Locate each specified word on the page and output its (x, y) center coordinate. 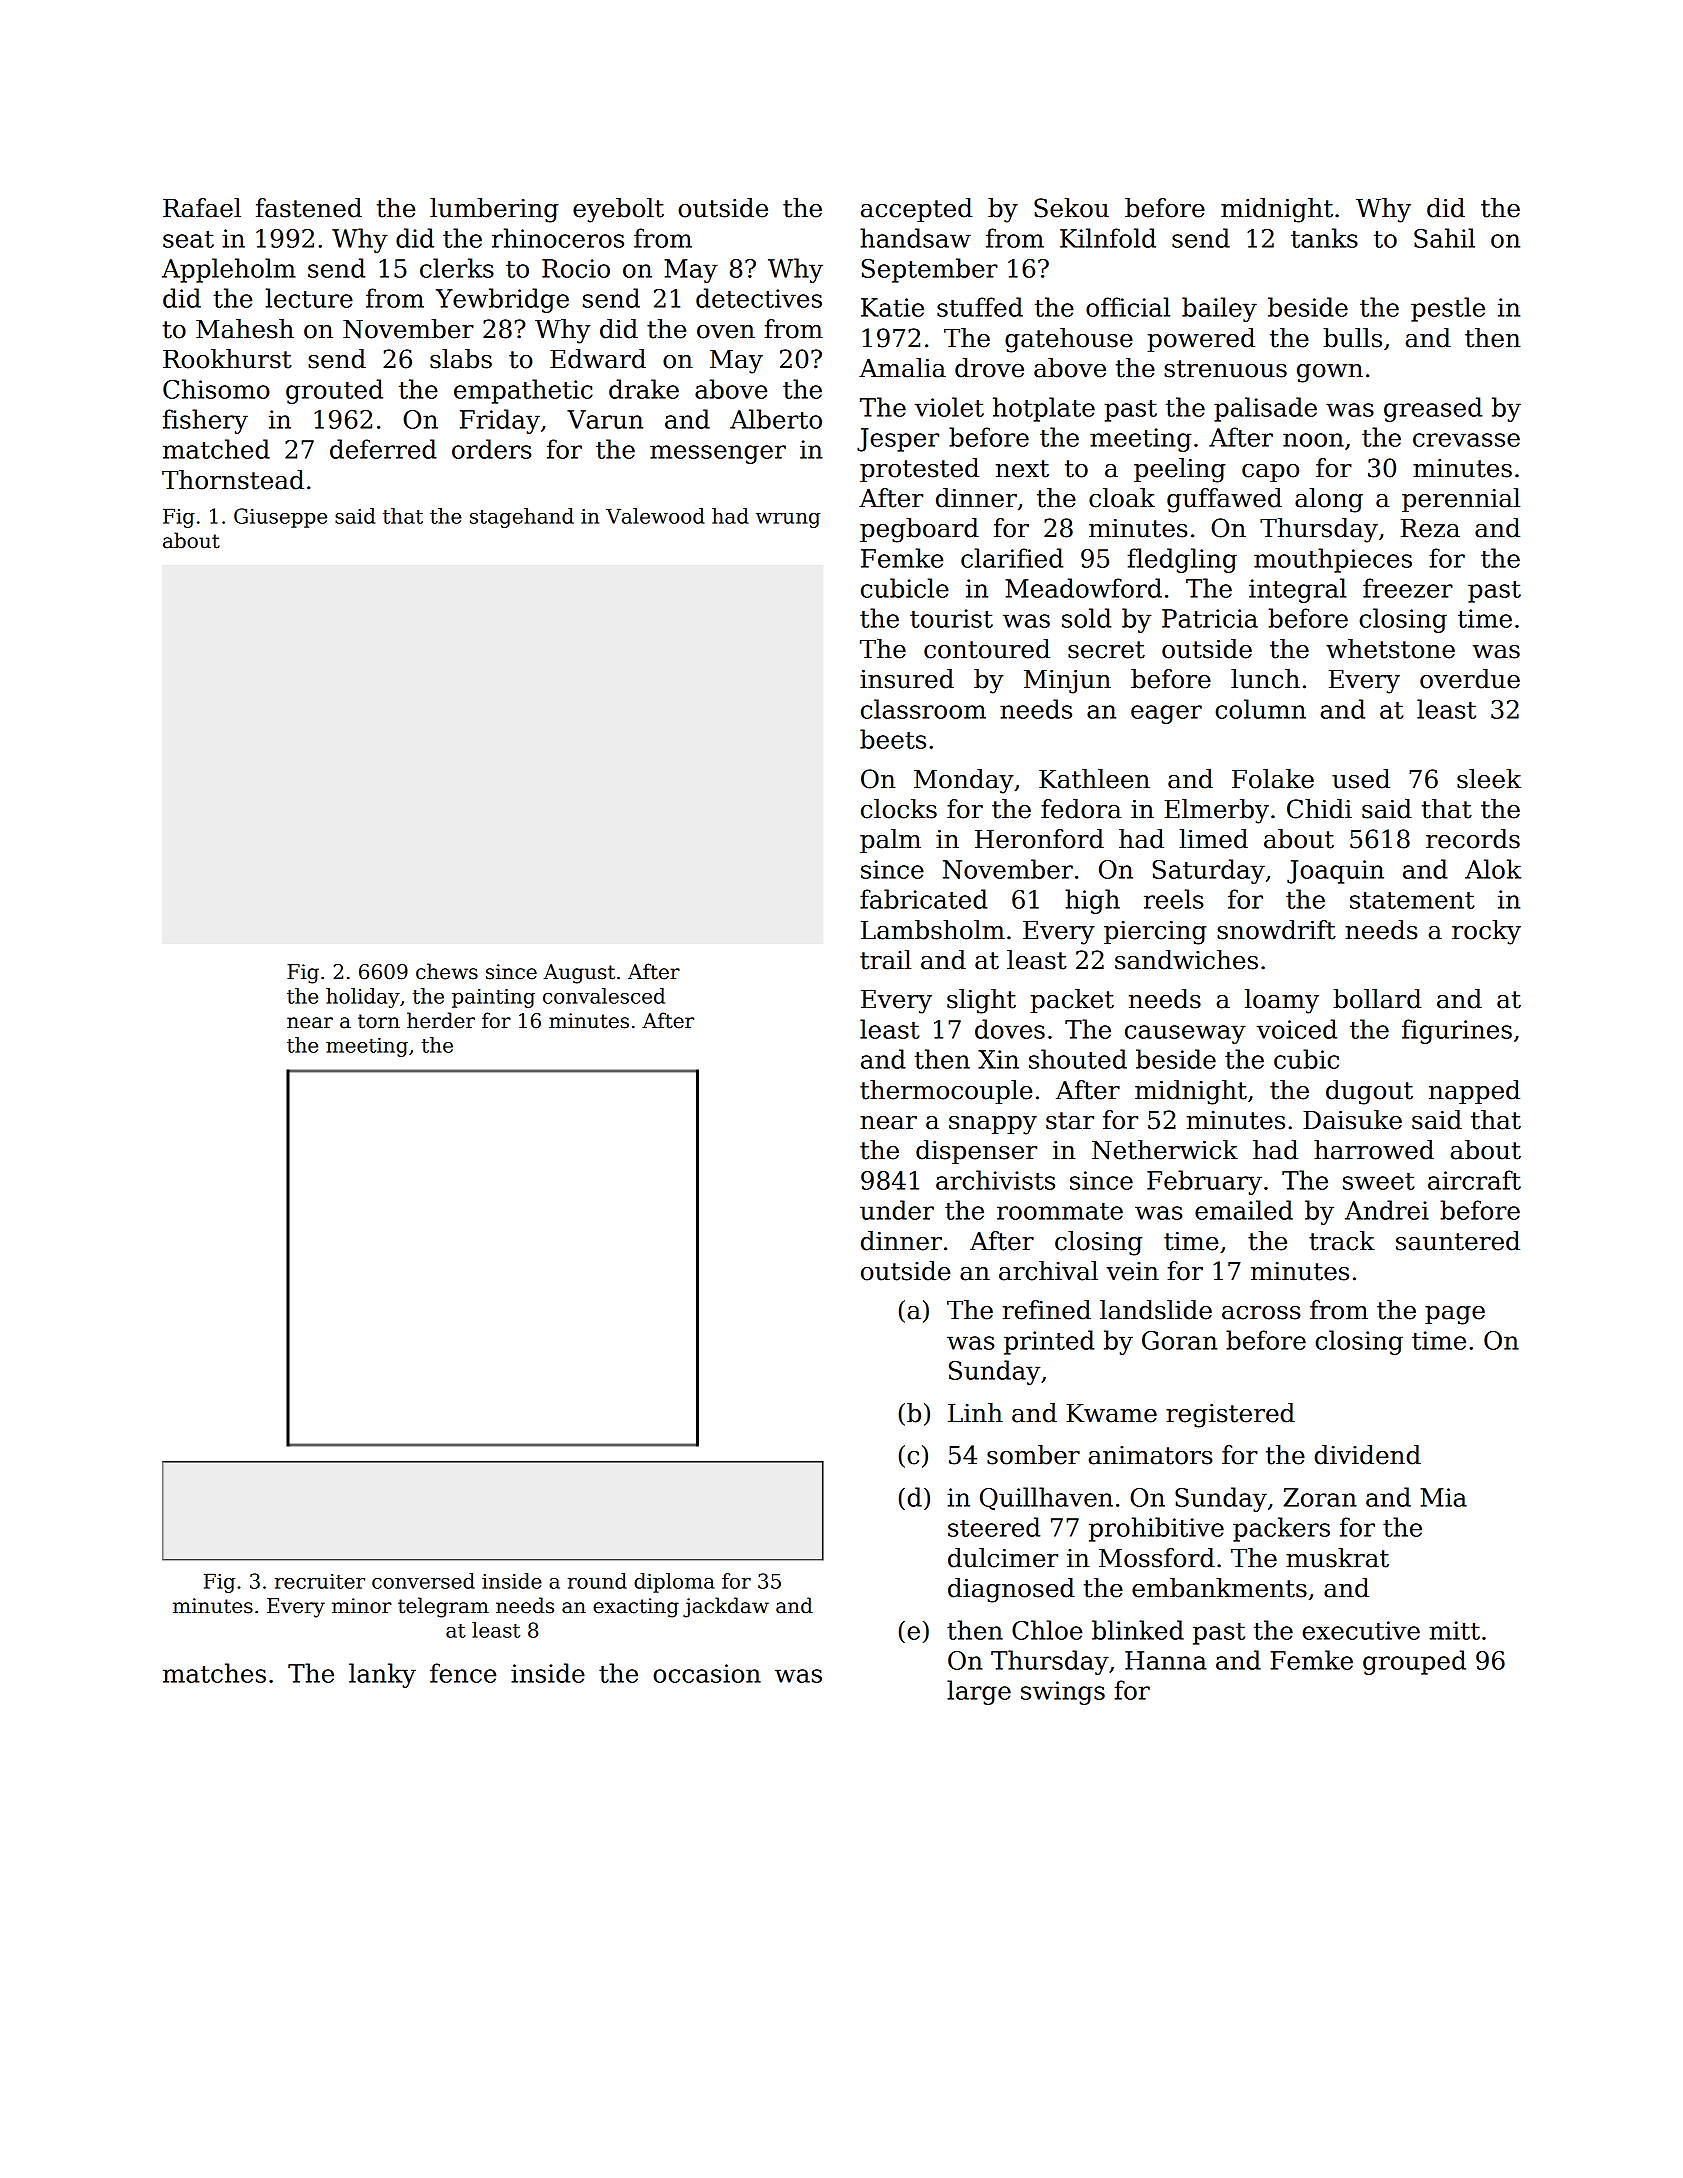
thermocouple (946, 1092)
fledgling (1182, 560)
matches (214, 1673)
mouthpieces (1333, 560)
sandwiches (1186, 960)
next (1022, 469)
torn (379, 1021)
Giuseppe (280, 518)
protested (919, 470)
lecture (309, 298)
